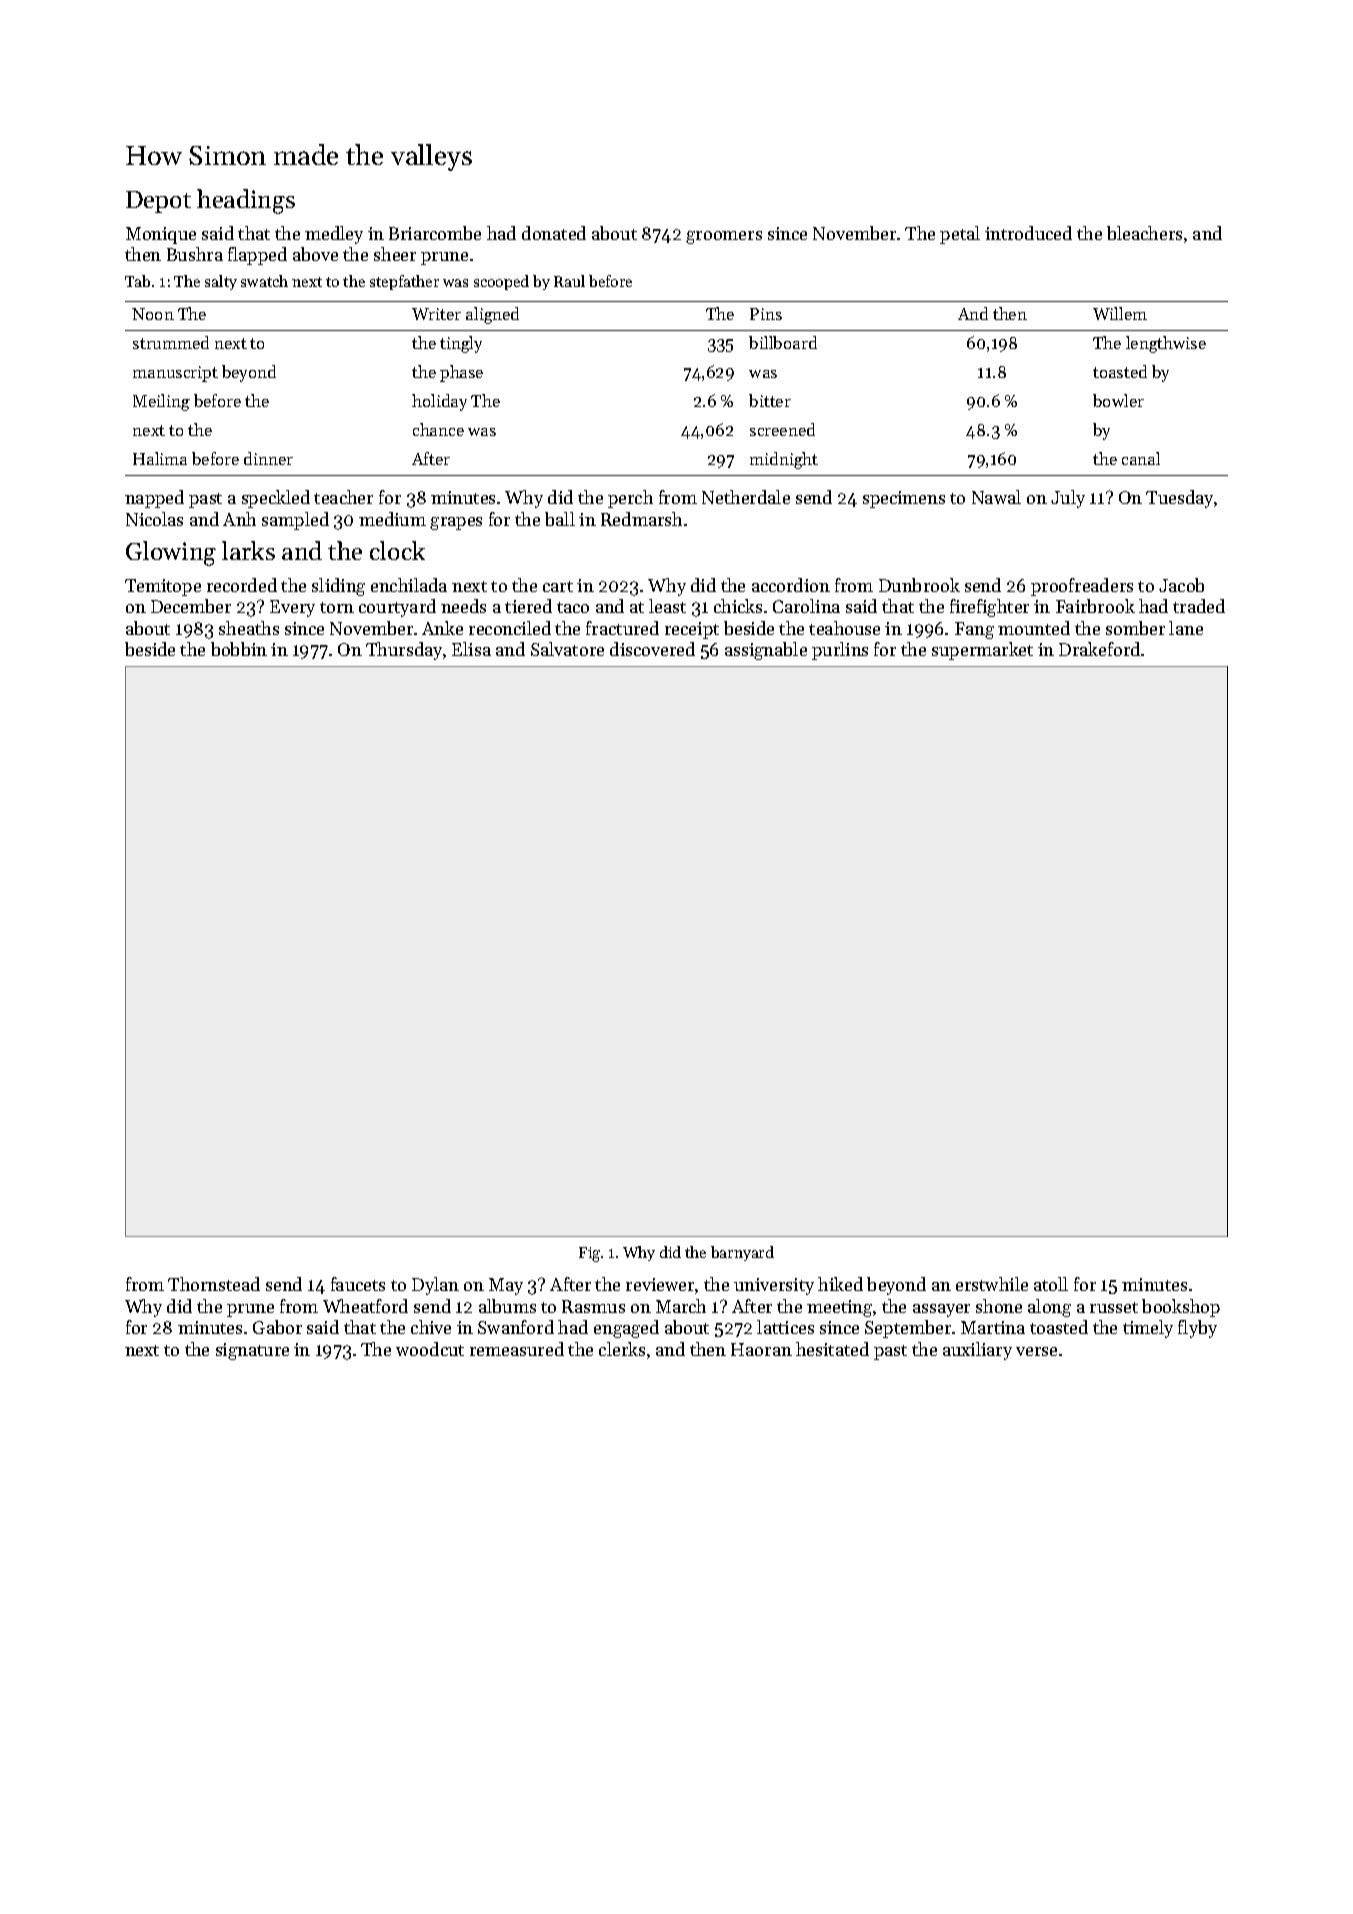  Describe the element at coordinates (999, 1306) in the screenshot. I see `shone` at that location.
